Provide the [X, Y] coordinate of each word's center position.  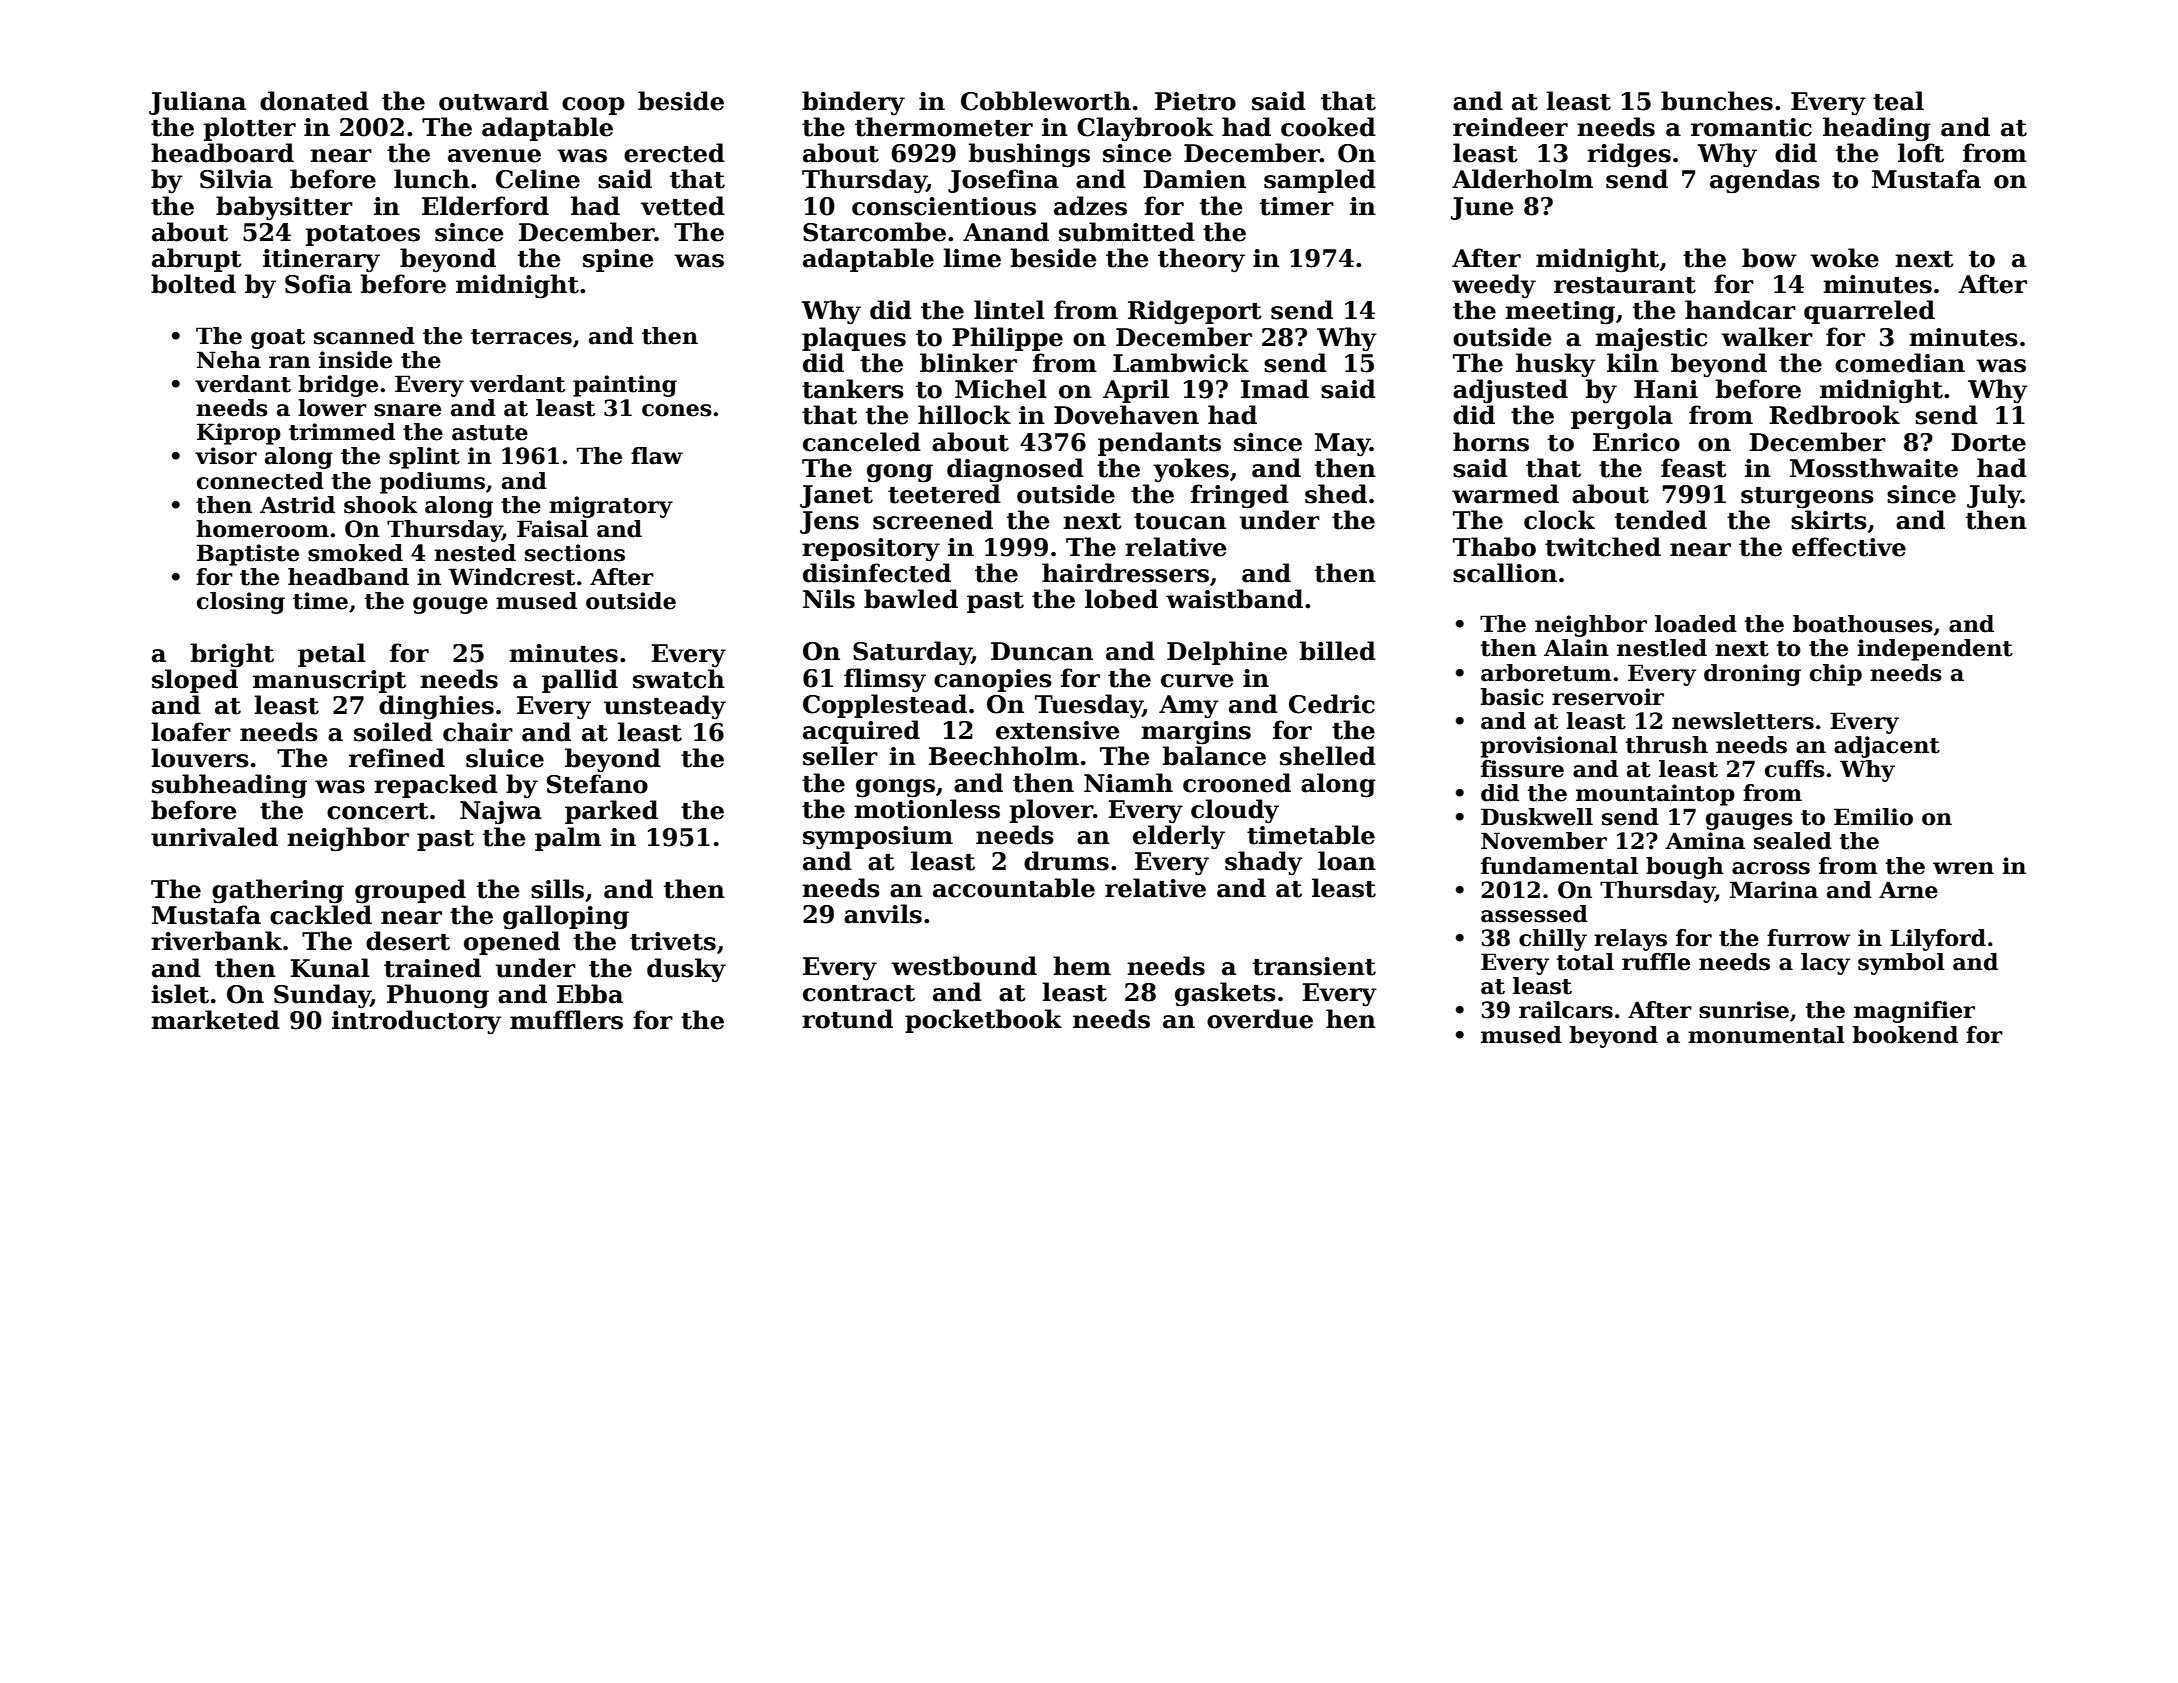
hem [1082, 966]
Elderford [485, 206]
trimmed [342, 432]
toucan [1180, 521]
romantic [1751, 127]
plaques [854, 339]
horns [1491, 442]
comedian [1900, 363]
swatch [679, 679]
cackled [321, 915]
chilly [1553, 940]
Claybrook [1145, 129]
